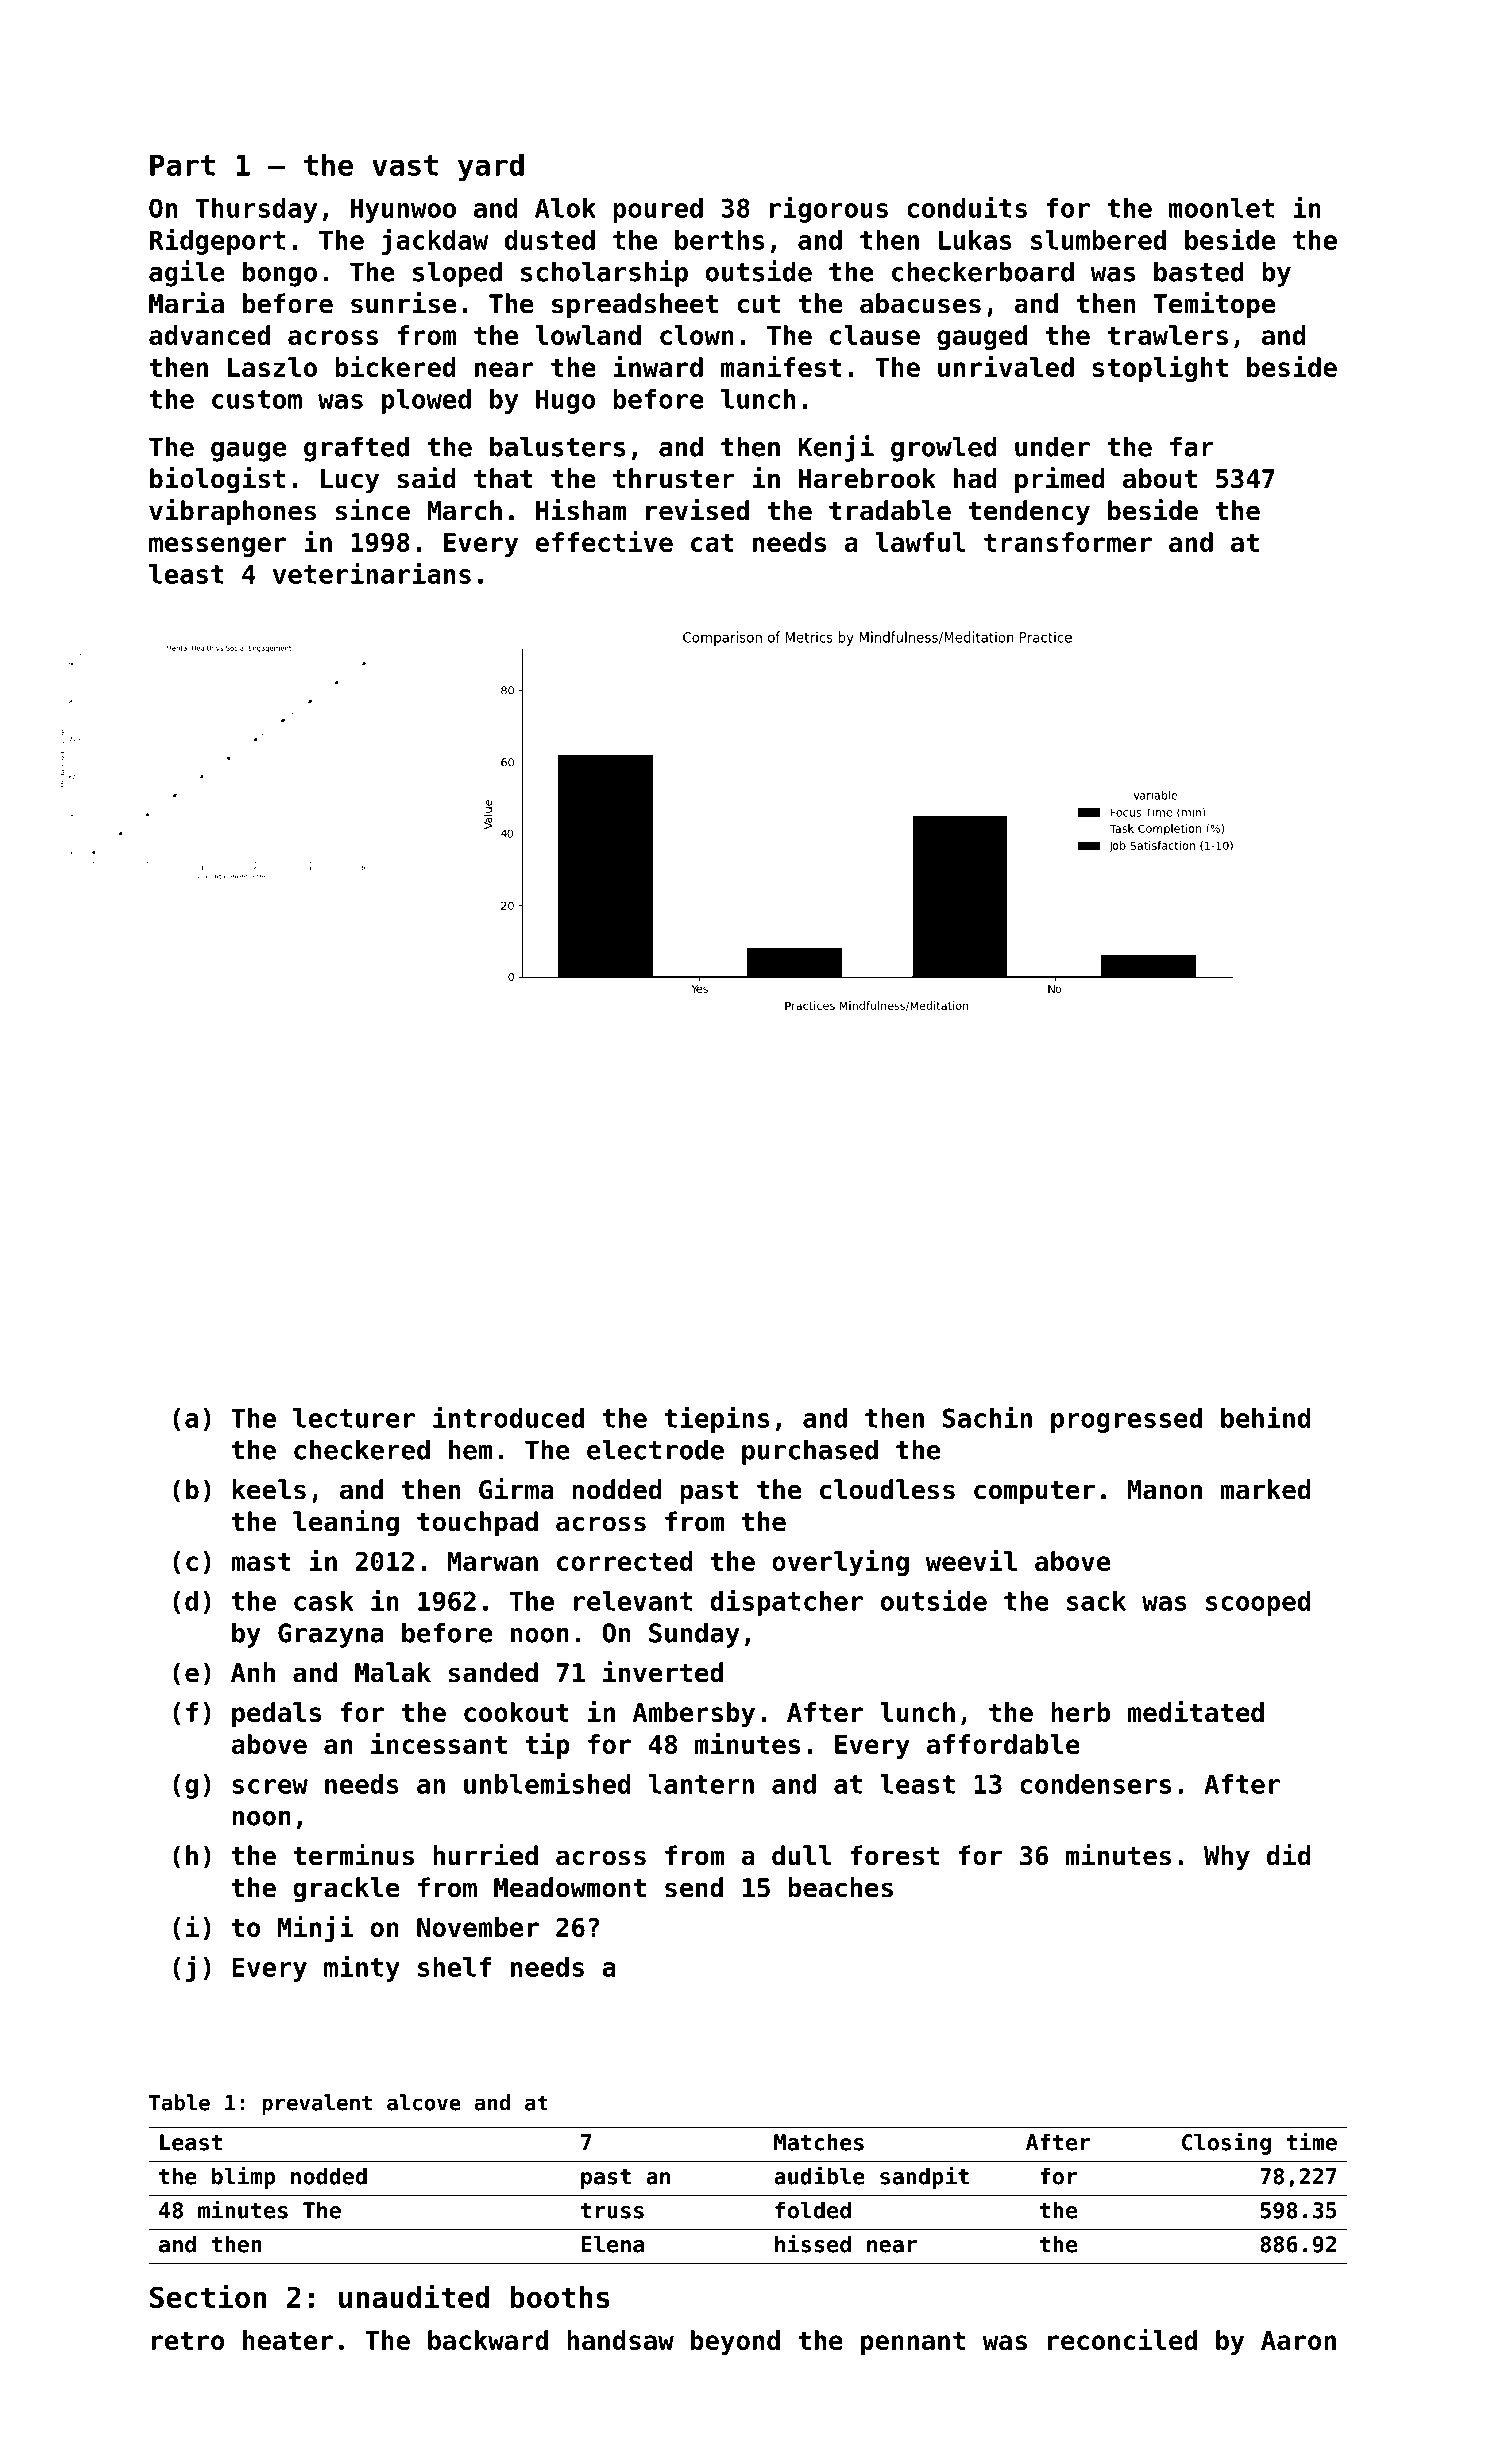  Describe the element at coordinates (405, 165) in the page. I see `vast` at that location.
